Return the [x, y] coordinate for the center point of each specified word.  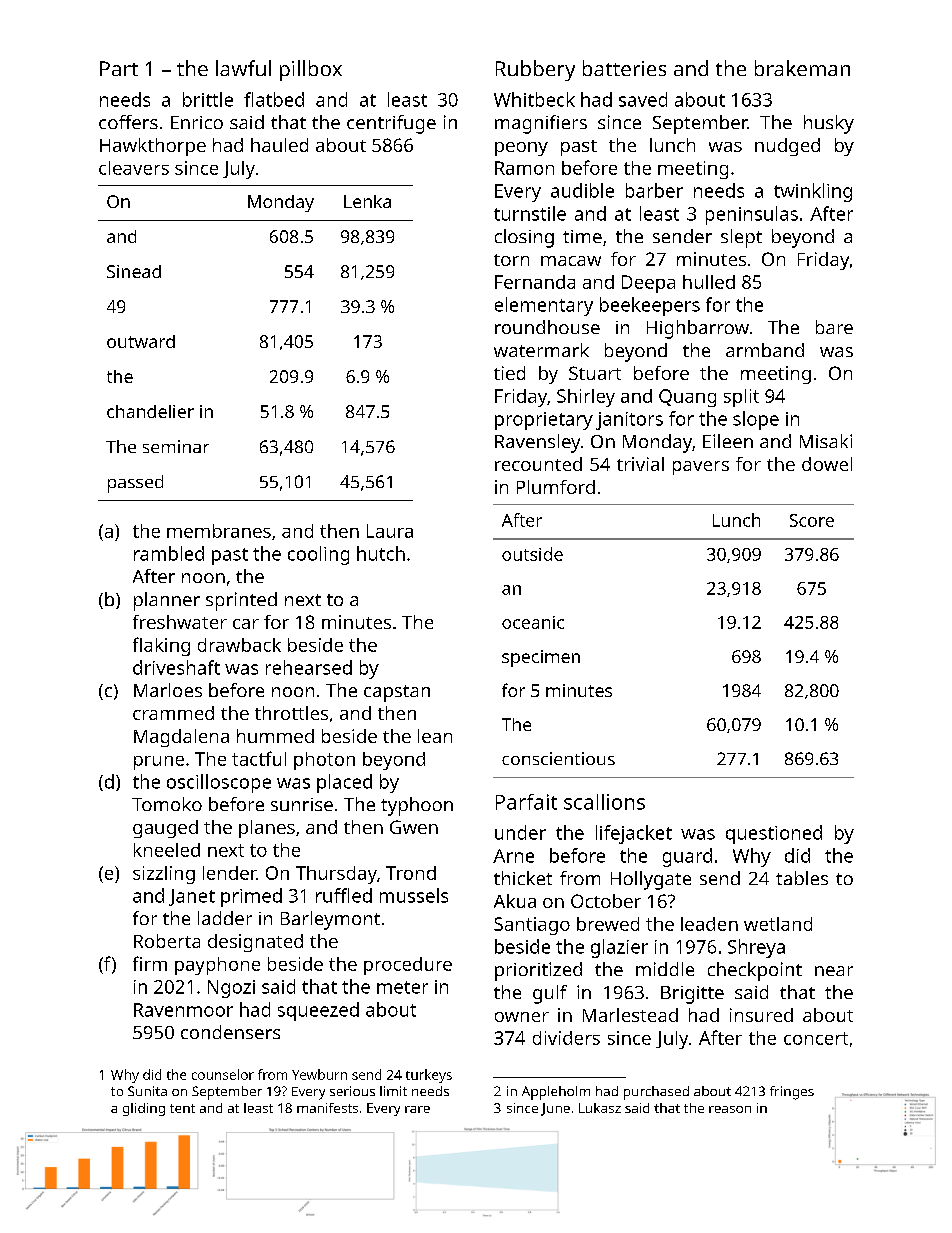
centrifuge [391, 124]
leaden [709, 924]
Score [812, 520]
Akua [515, 901]
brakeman [802, 68]
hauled [279, 145]
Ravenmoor [183, 1010]
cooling [318, 555]
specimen [541, 658]
